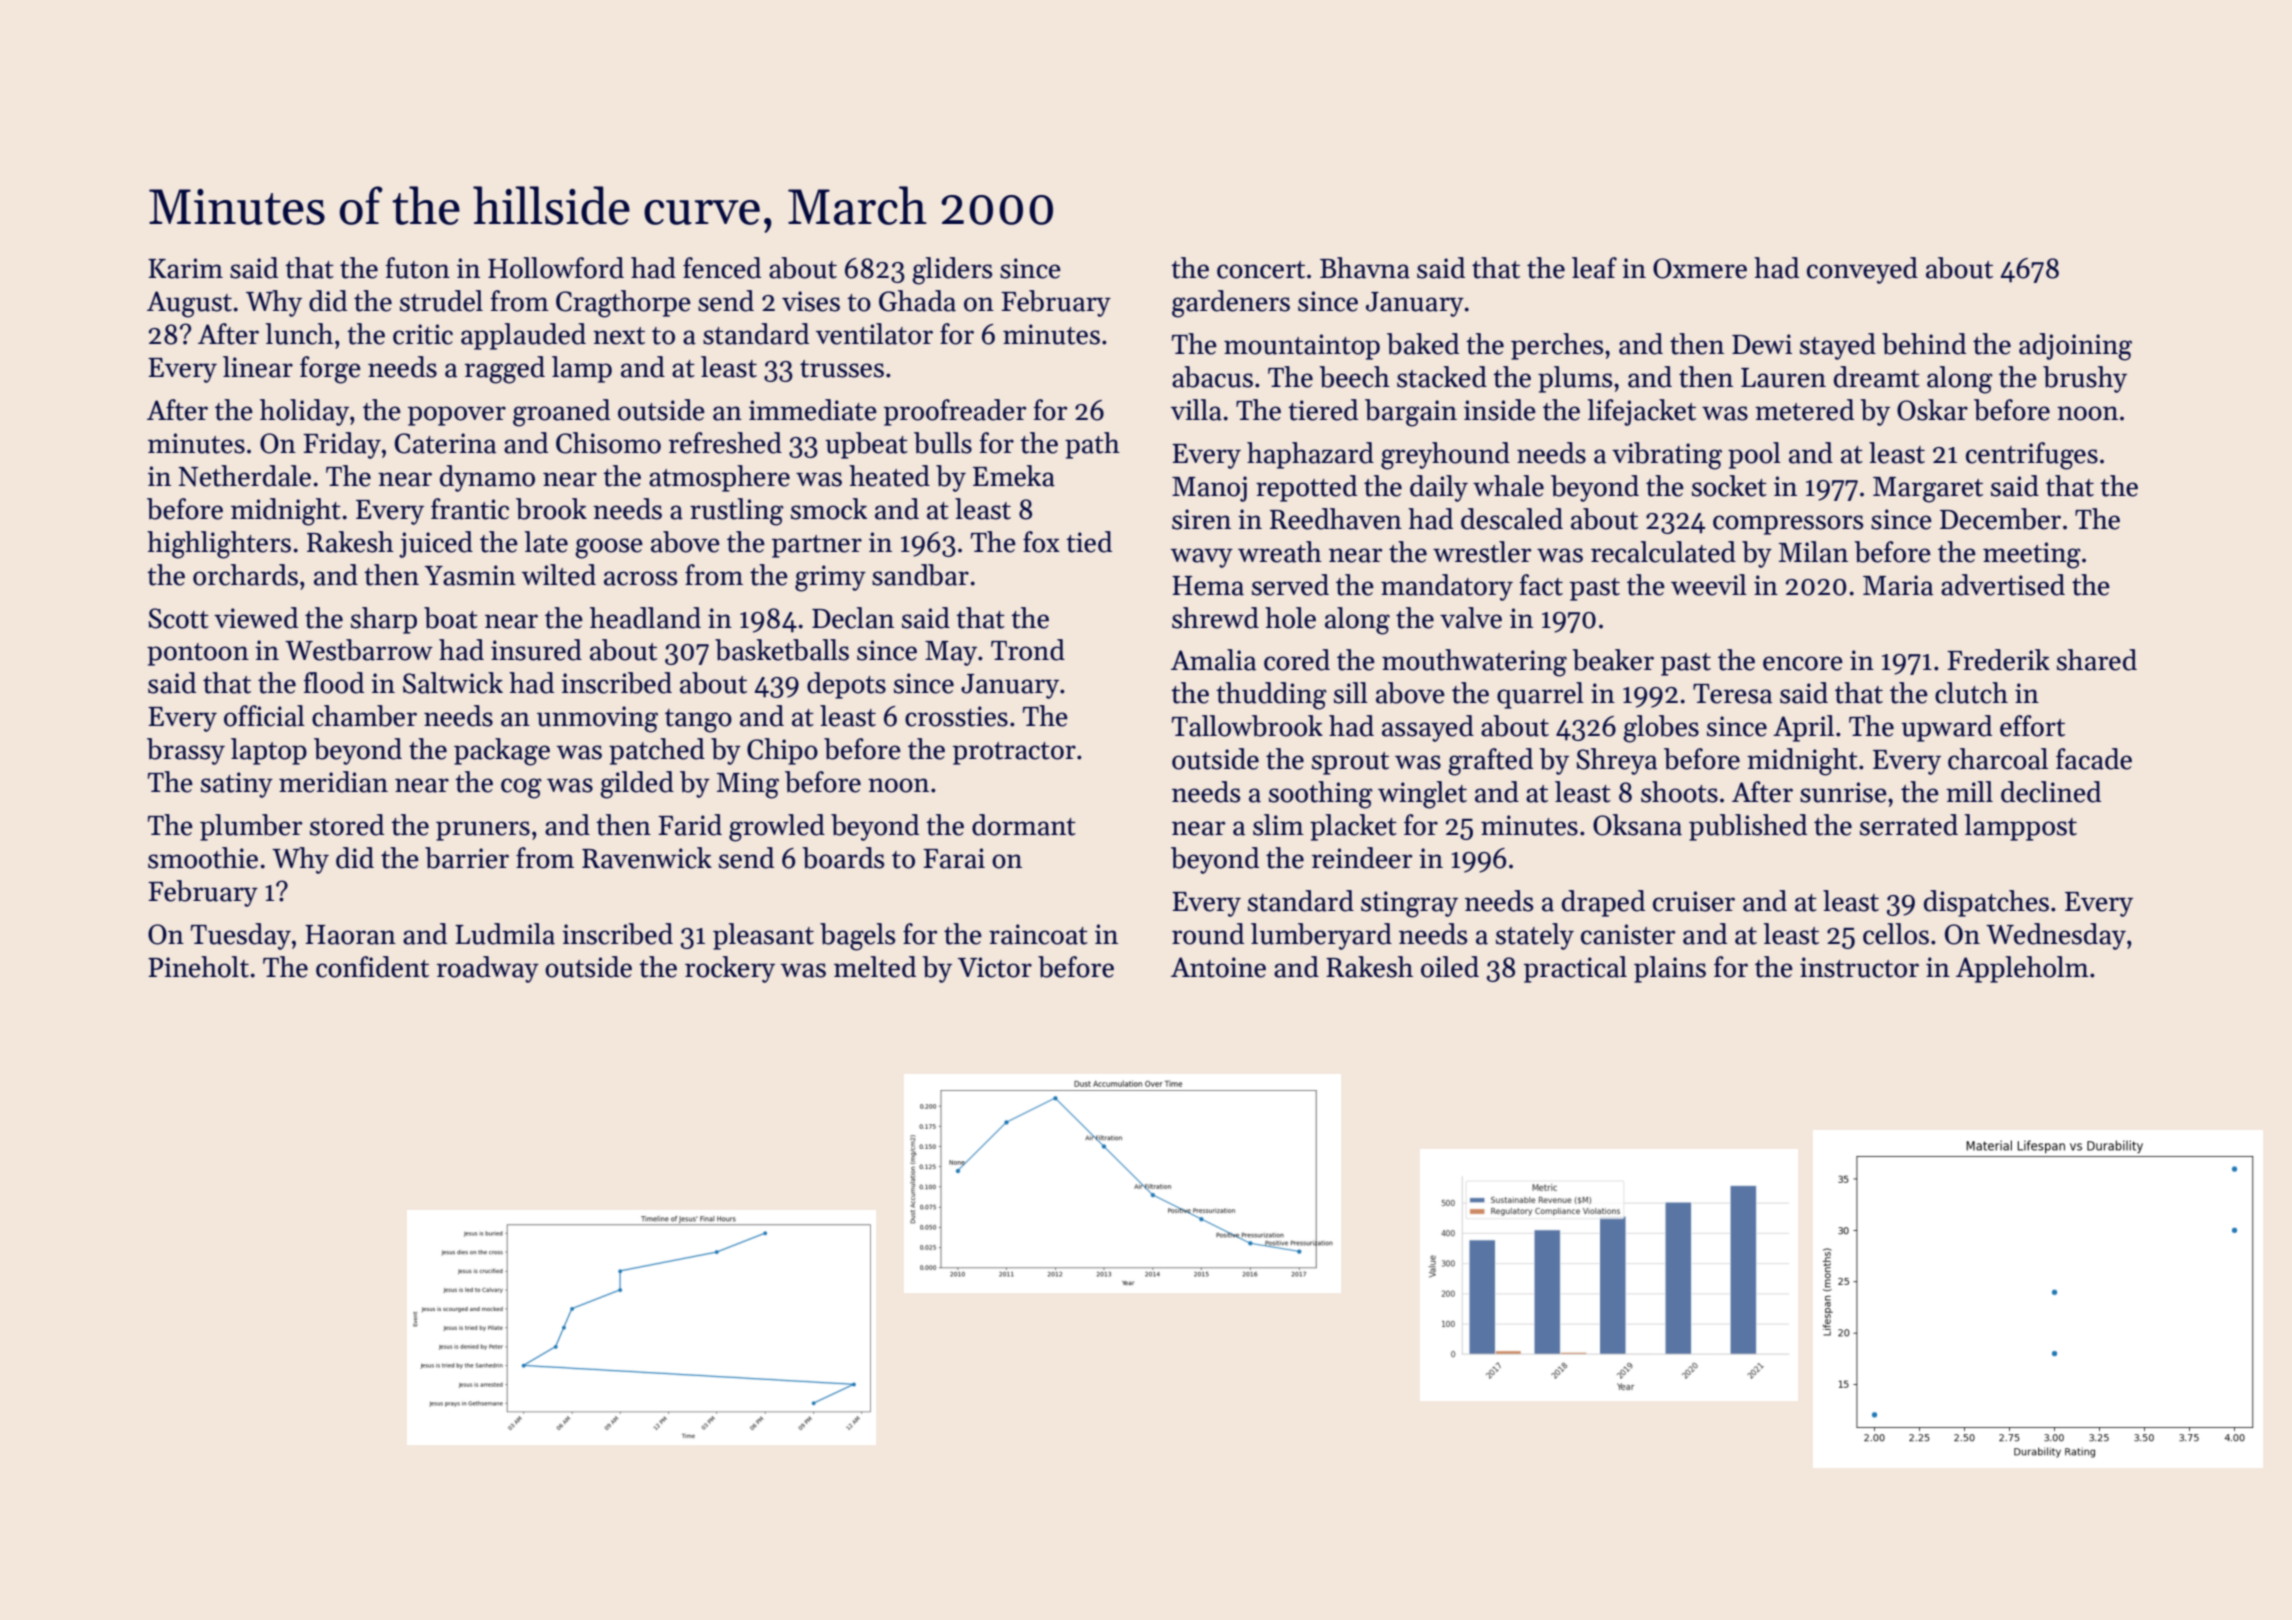 This document has width=2292, height=1620. What do you see at coordinates (1694, 901) in the document?
I see `cruiser` at bounding box center [1694, 901].
